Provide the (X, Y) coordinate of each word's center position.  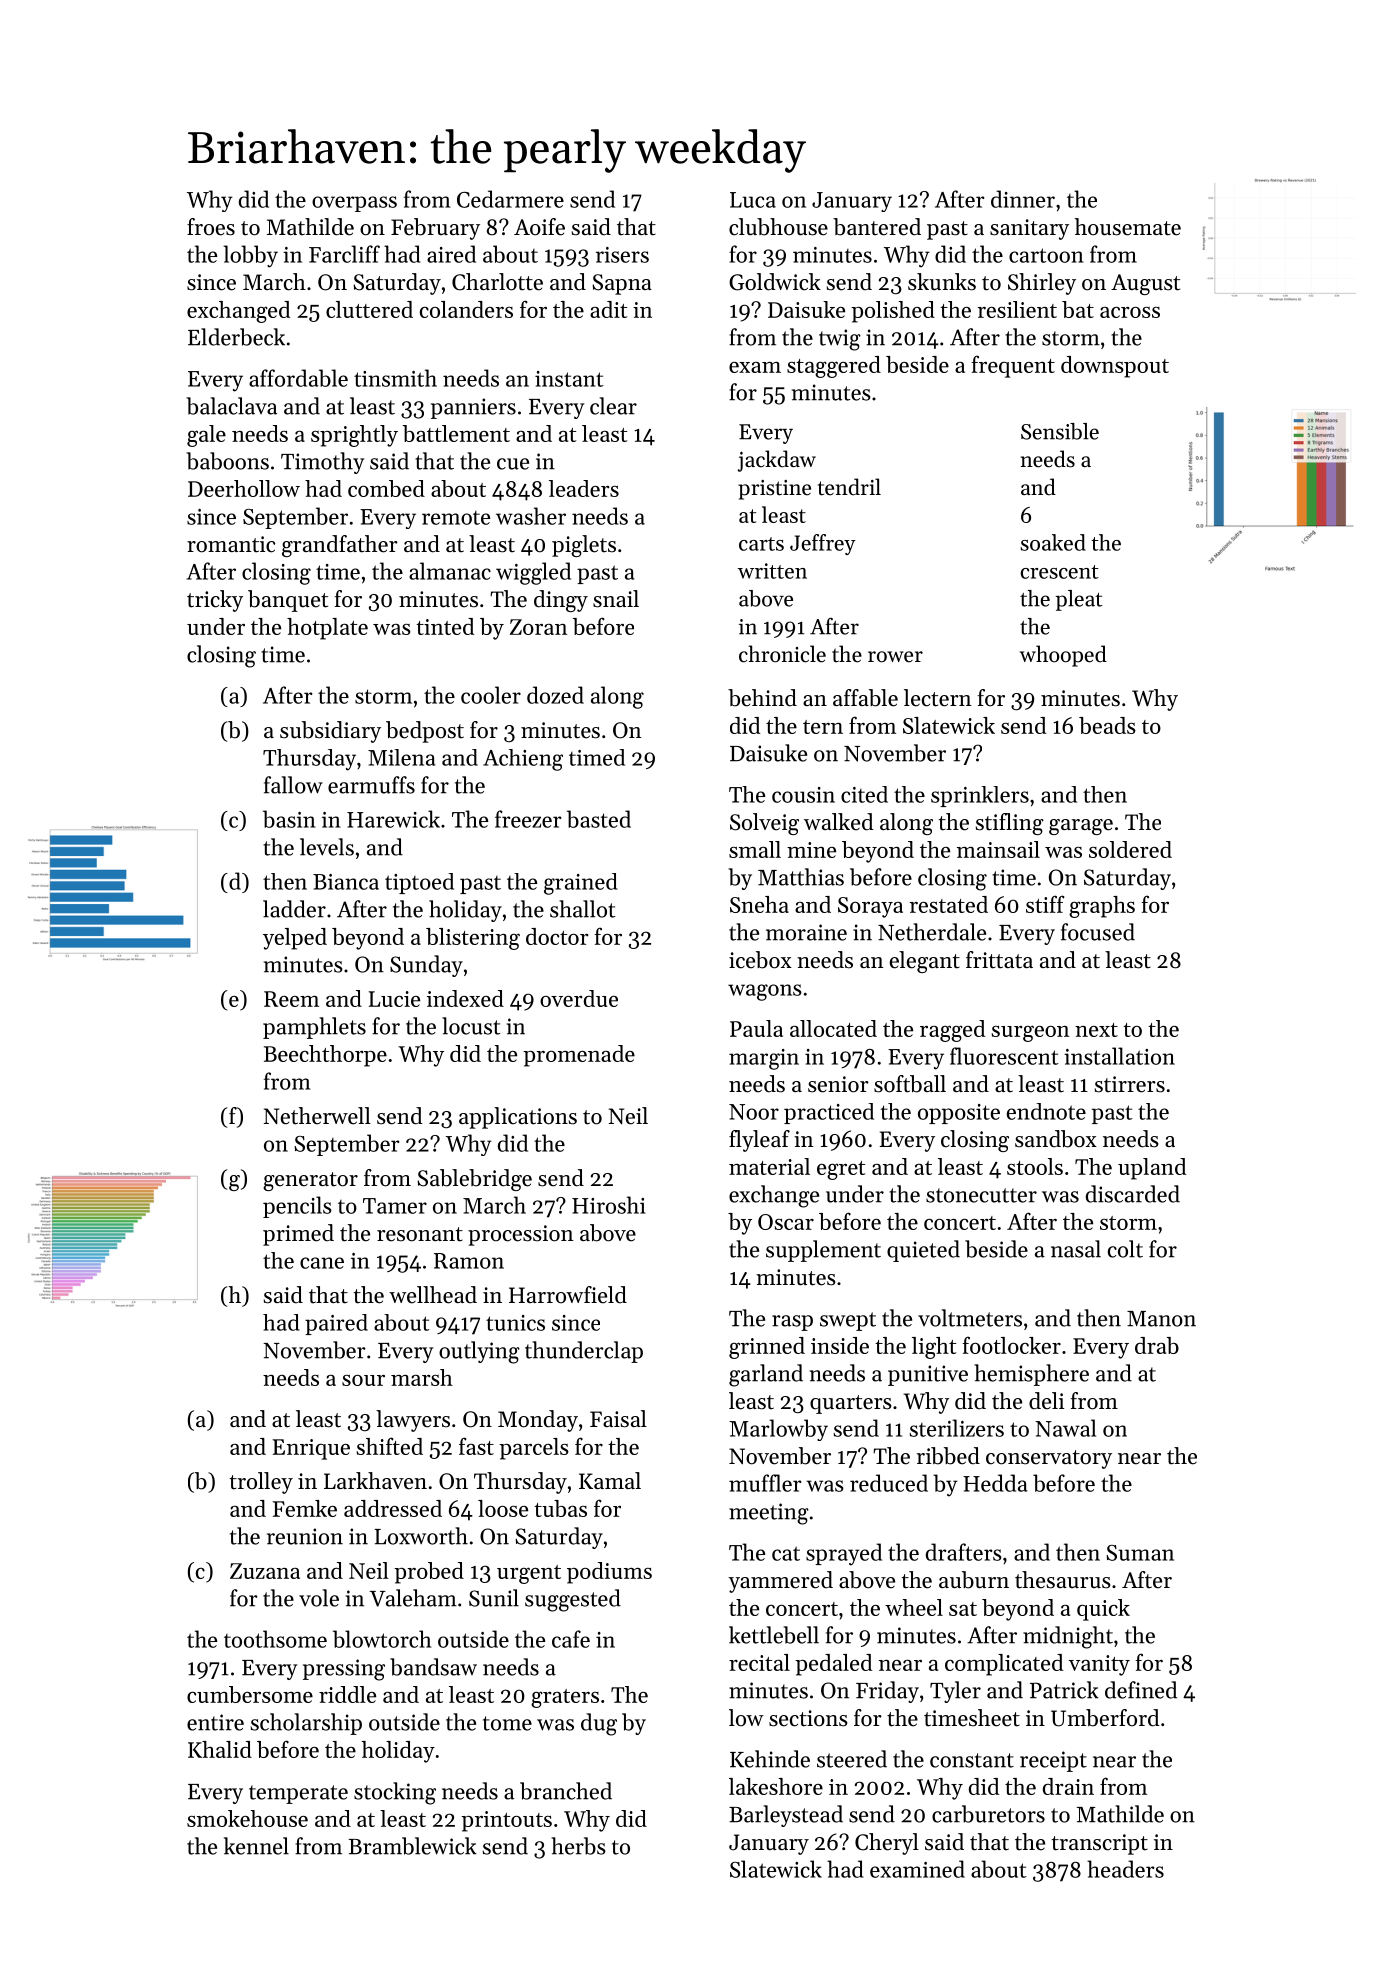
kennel (256, 1846)
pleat (1079, 600)
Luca (753, 200)
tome (507, 1723)
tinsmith (395, 378)
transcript (1100, 1844)
